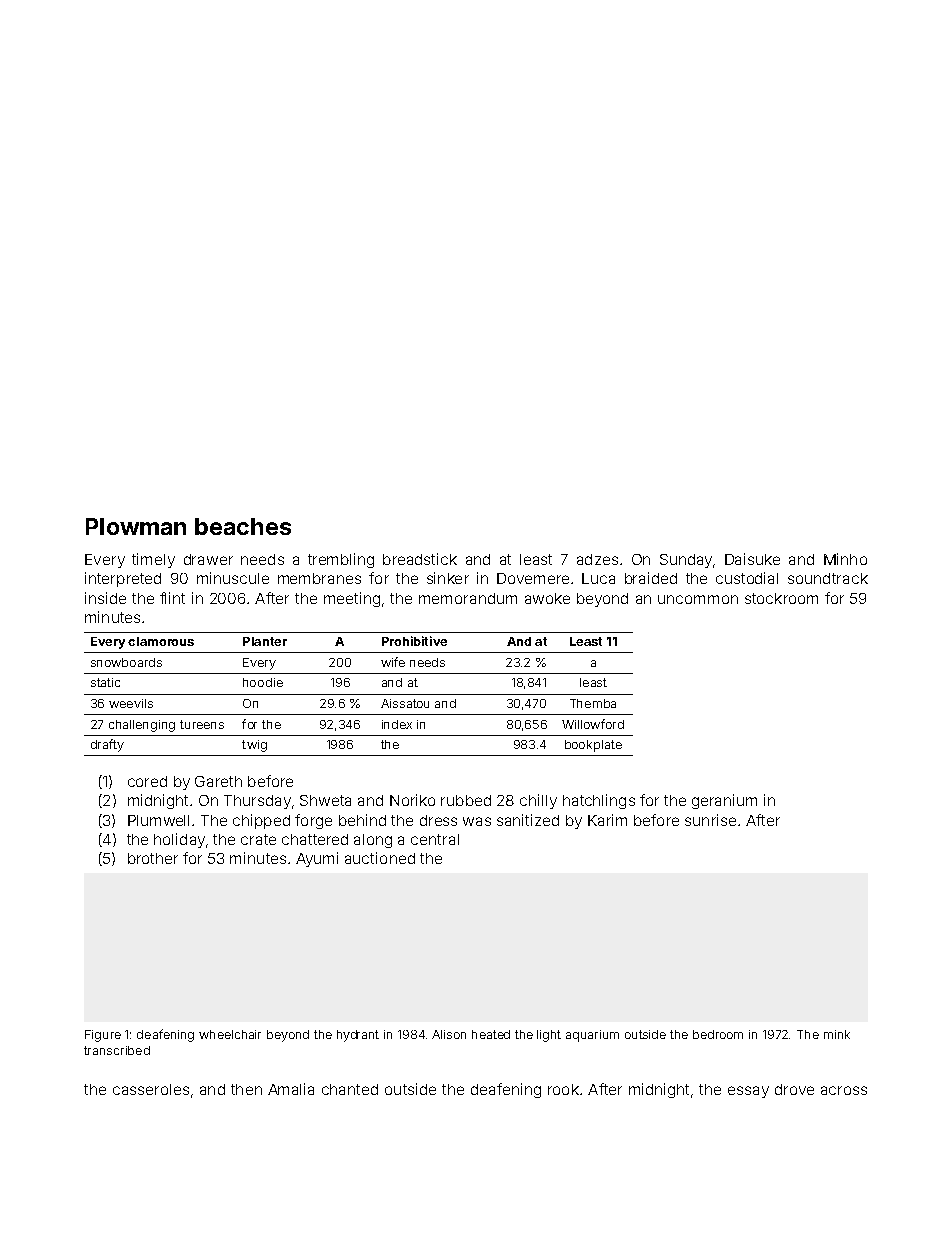 The height and width of the image is (1233, 952). Describe the element at coordinates (246, 1089) in the image. I see `then` at that location.
